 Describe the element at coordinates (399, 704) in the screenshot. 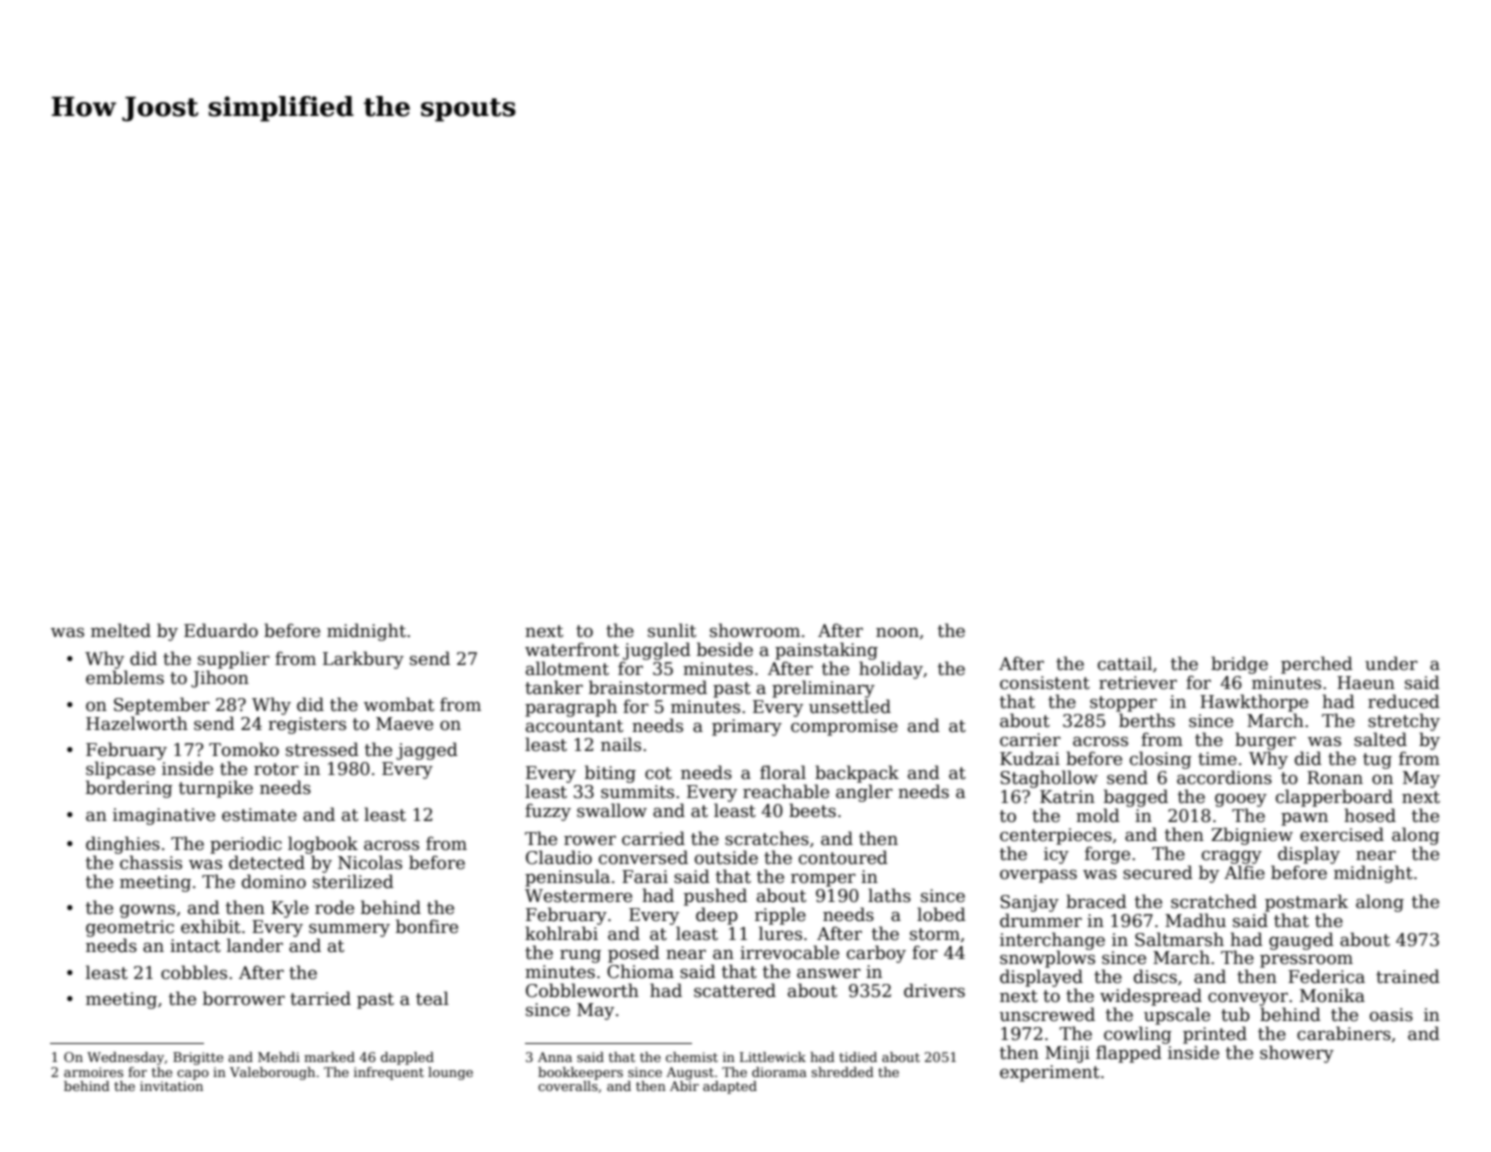

I see `wombat` at that location.
